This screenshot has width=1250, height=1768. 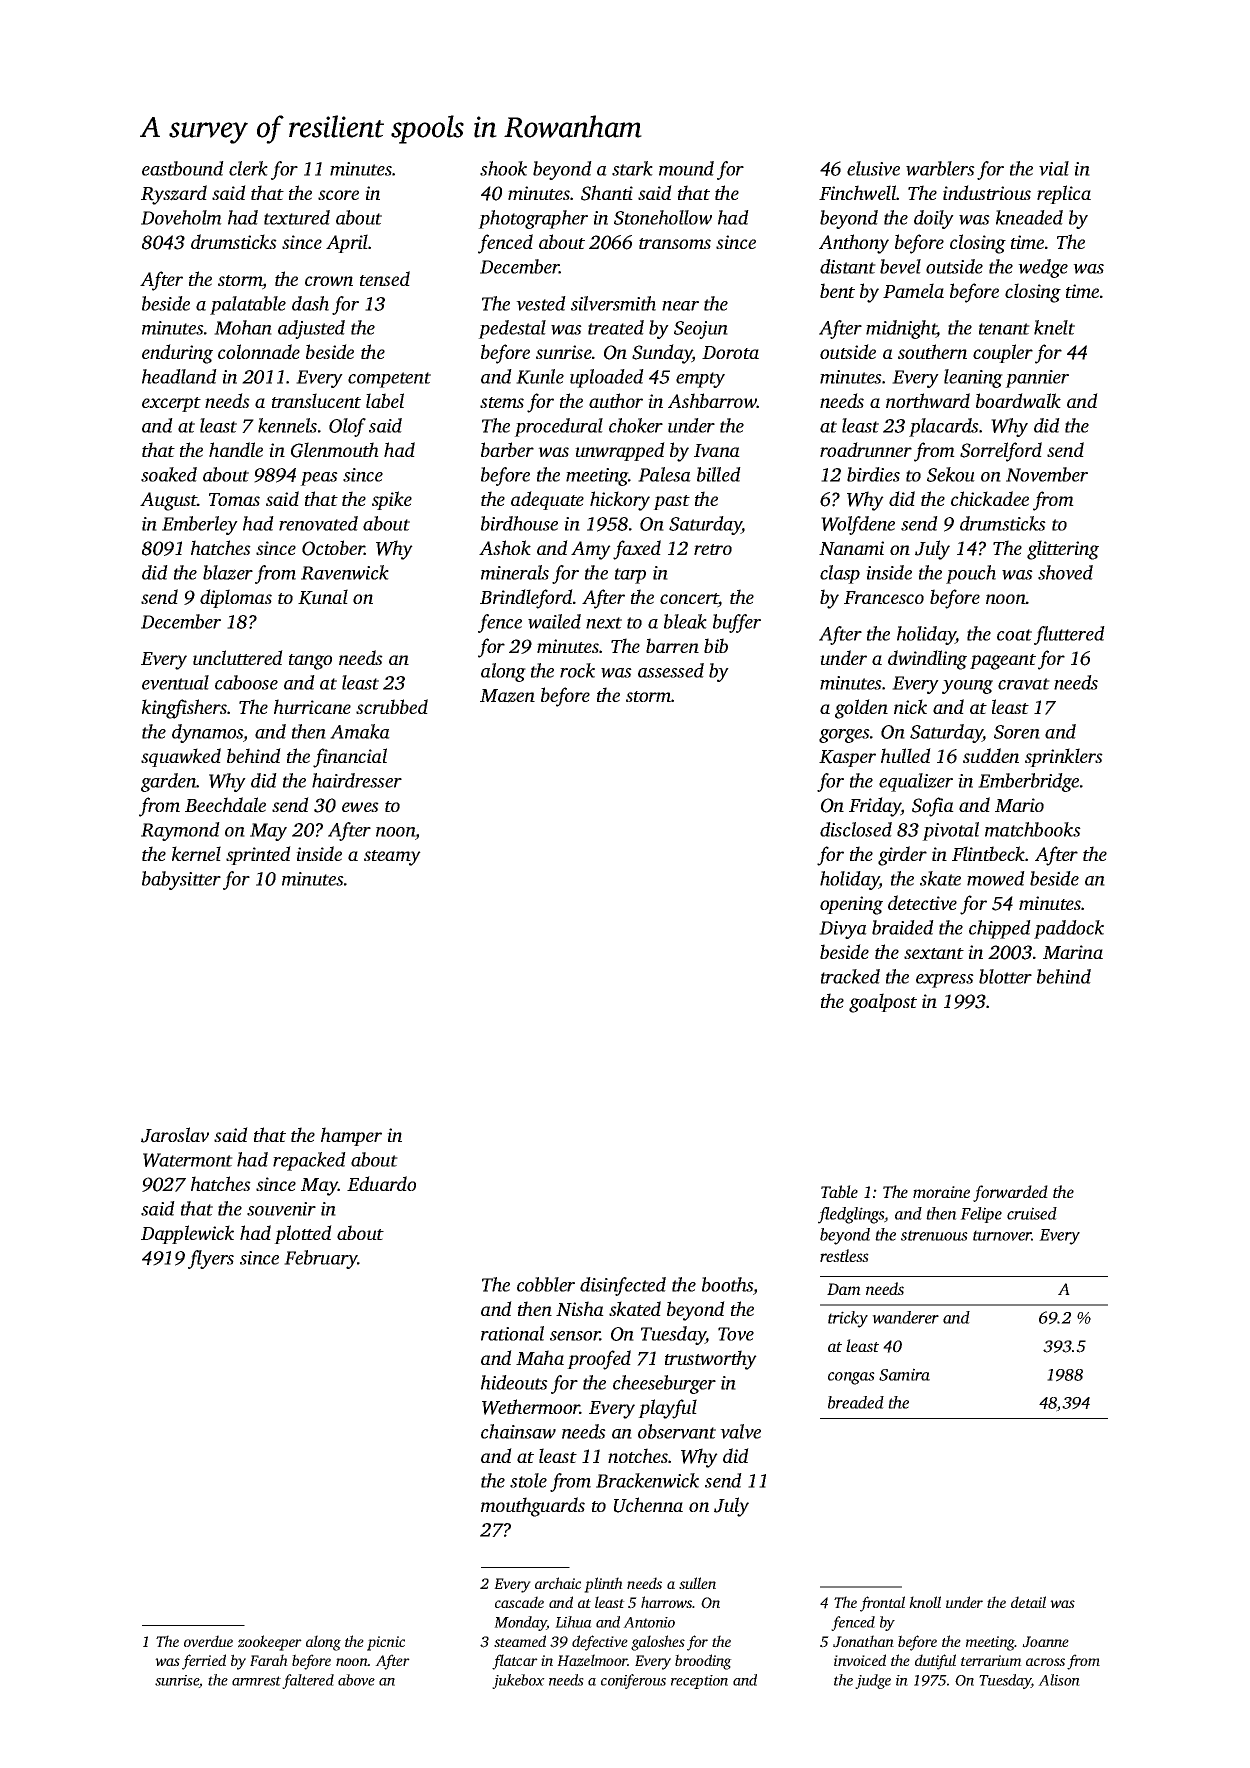 I want to click on disclosed, so click(x=856, y=829).
